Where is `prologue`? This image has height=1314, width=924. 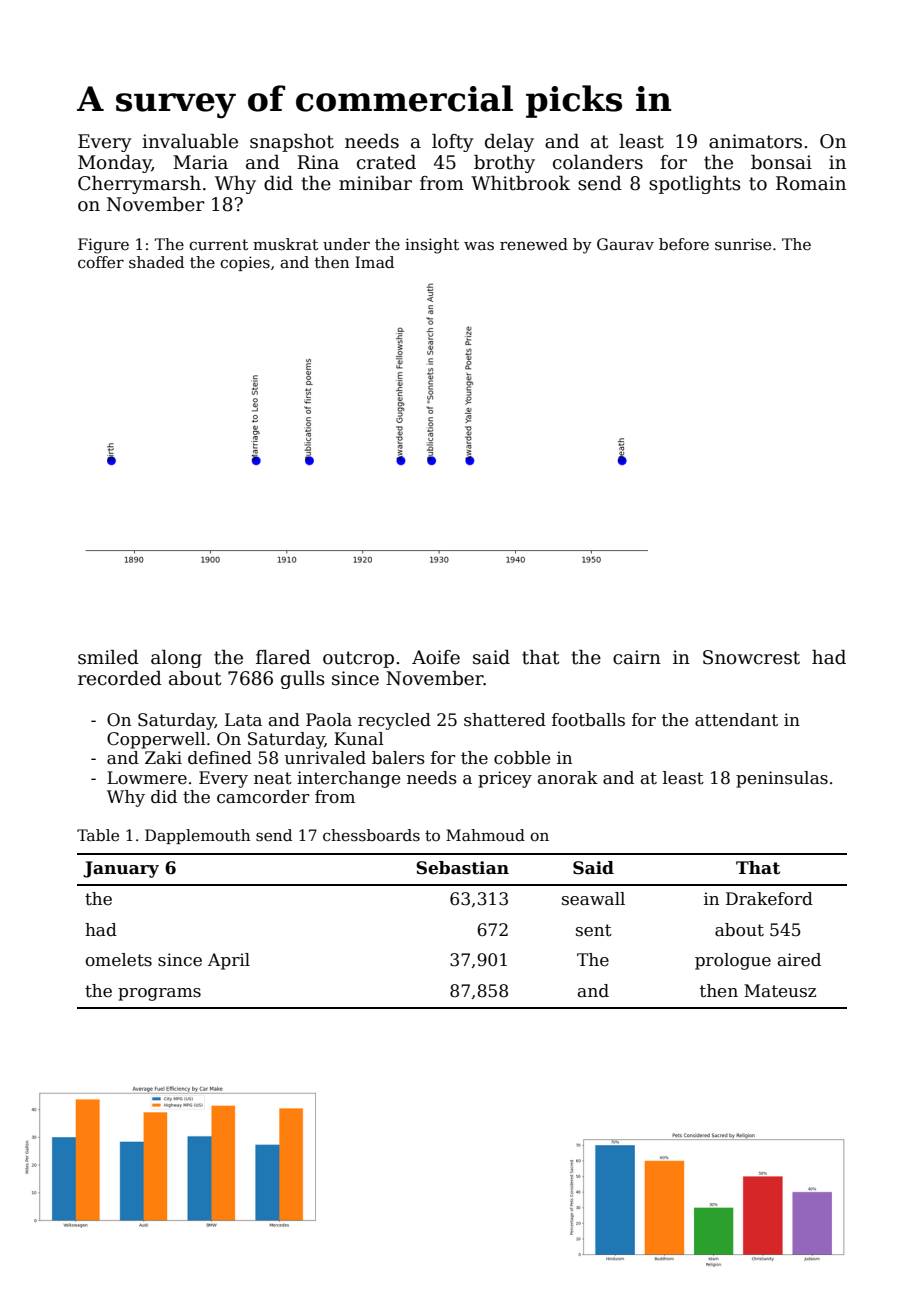
prologue is located at coordinates (733, 961).
